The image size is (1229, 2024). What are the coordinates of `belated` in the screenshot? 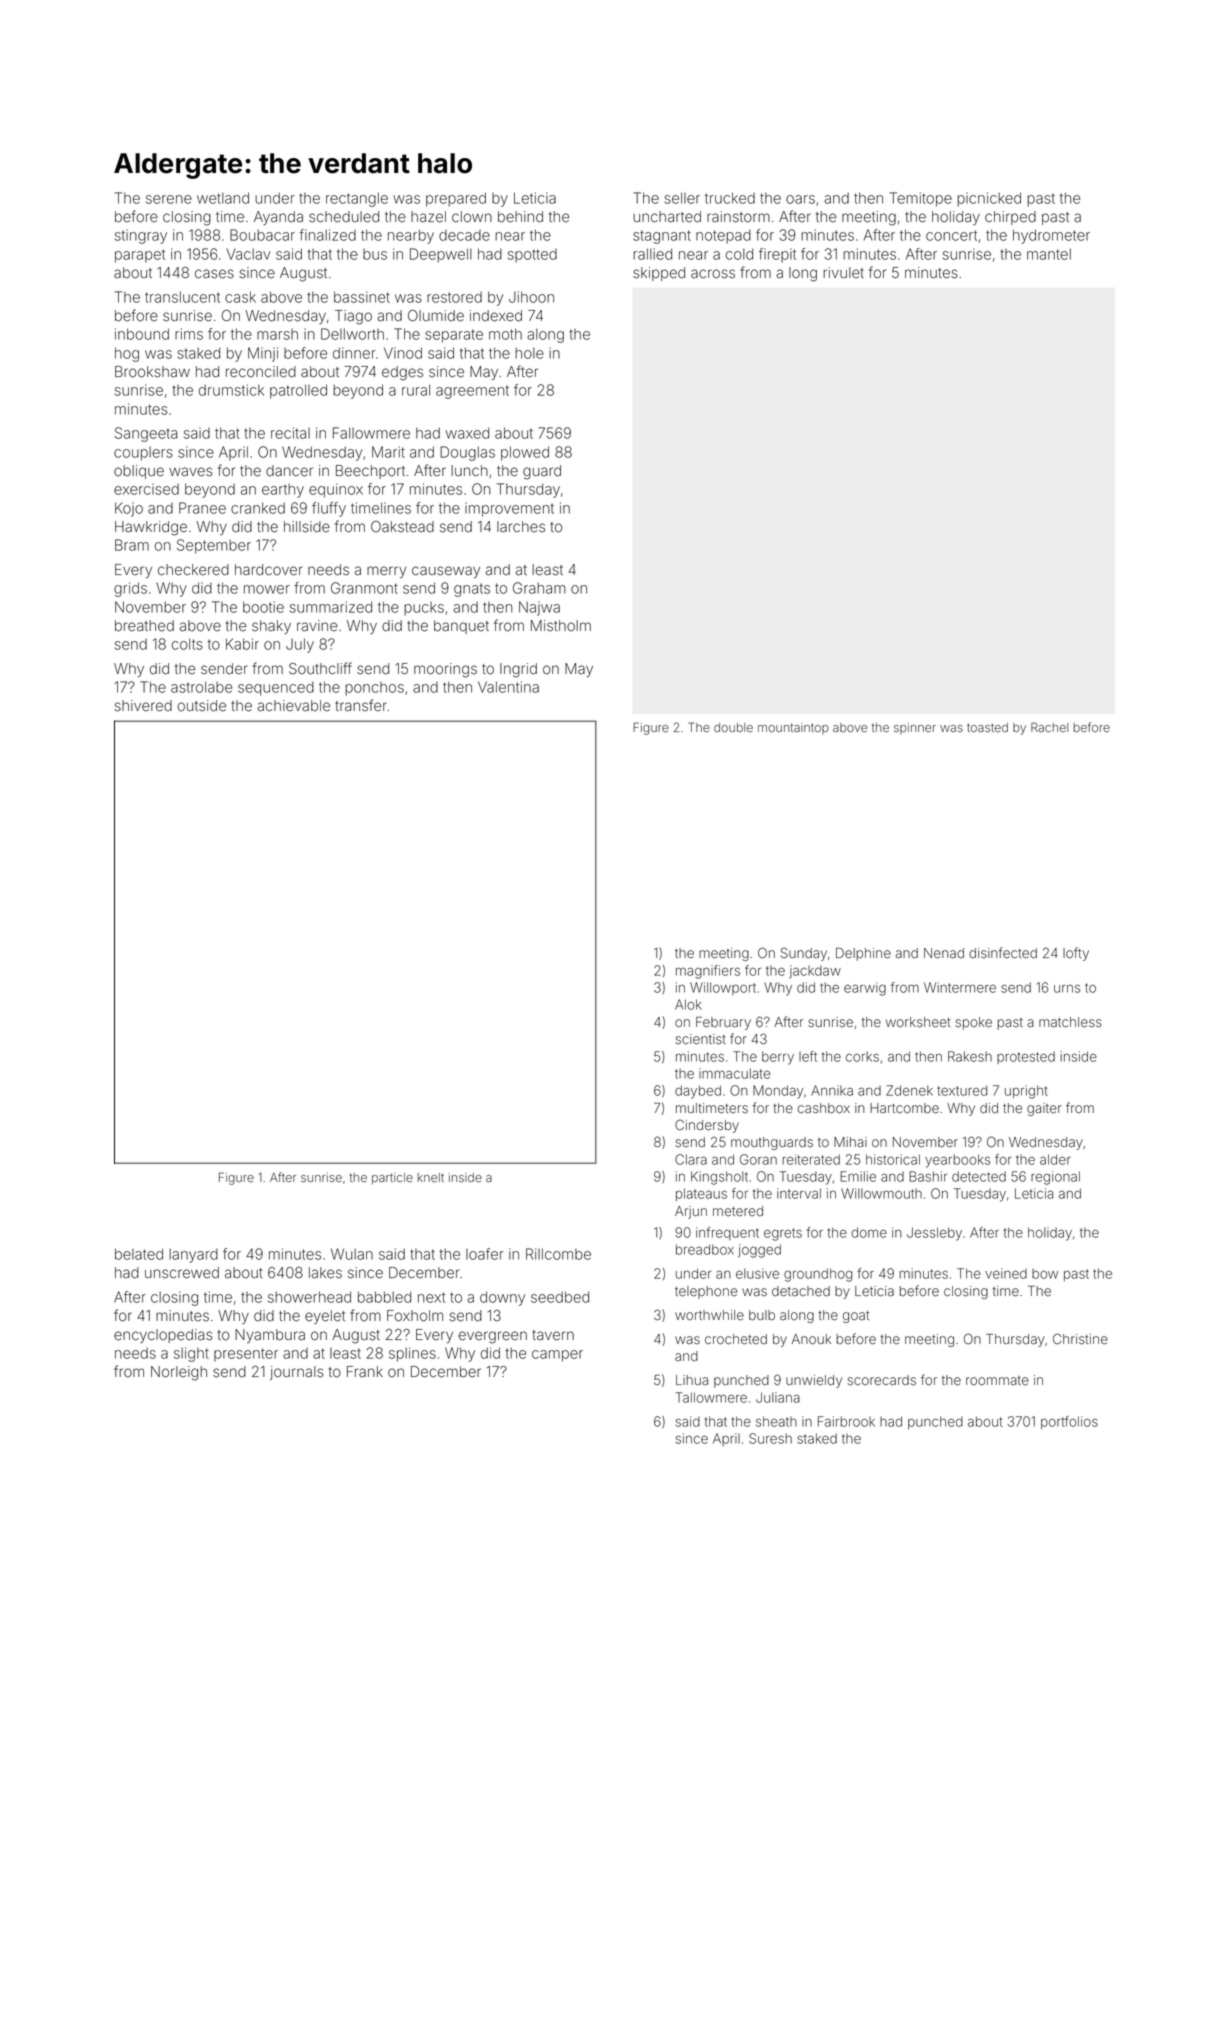 It's located at (139, 1254).
